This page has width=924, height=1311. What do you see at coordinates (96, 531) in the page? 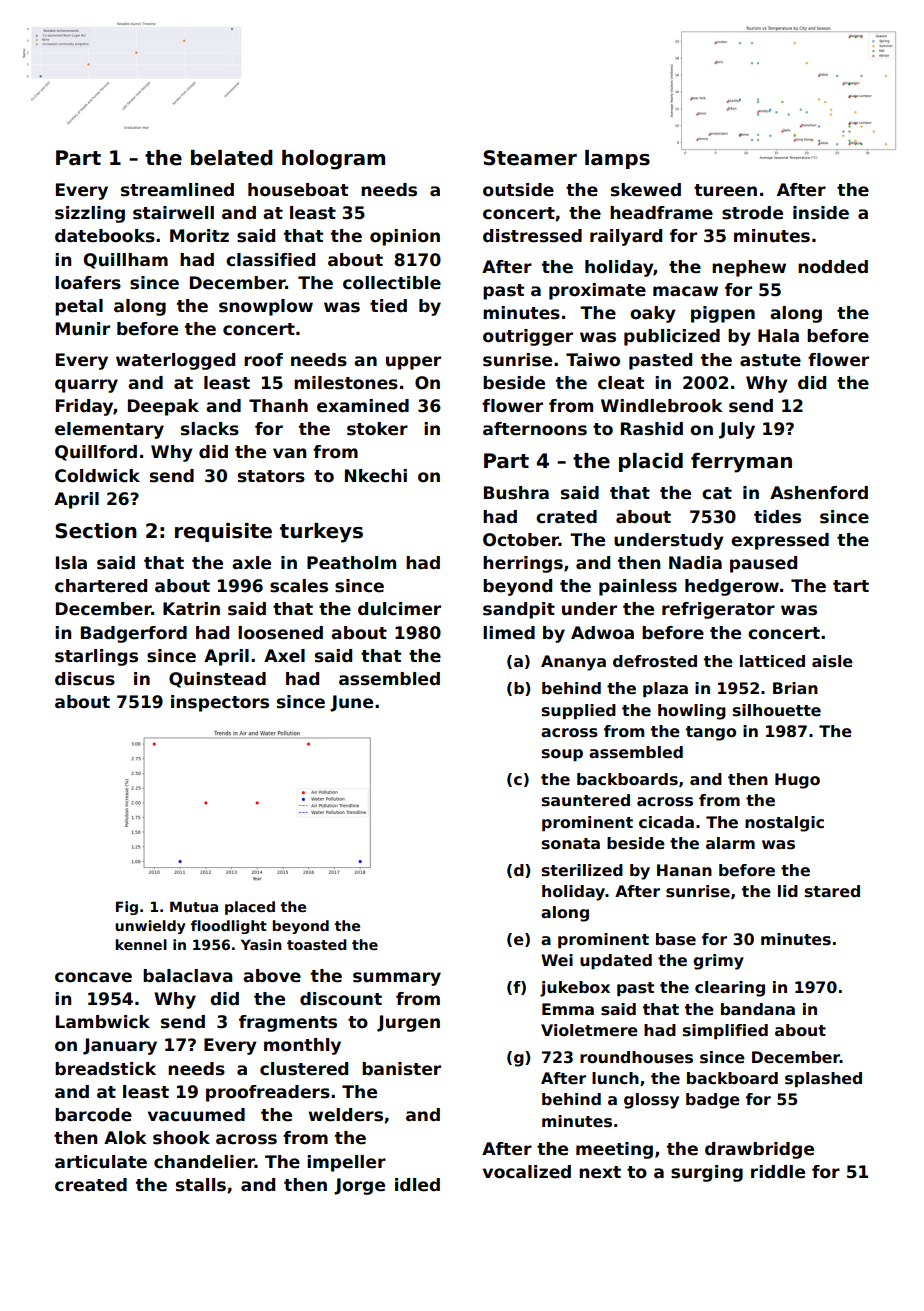
I see `Section` at bounding box center [96, 531].
